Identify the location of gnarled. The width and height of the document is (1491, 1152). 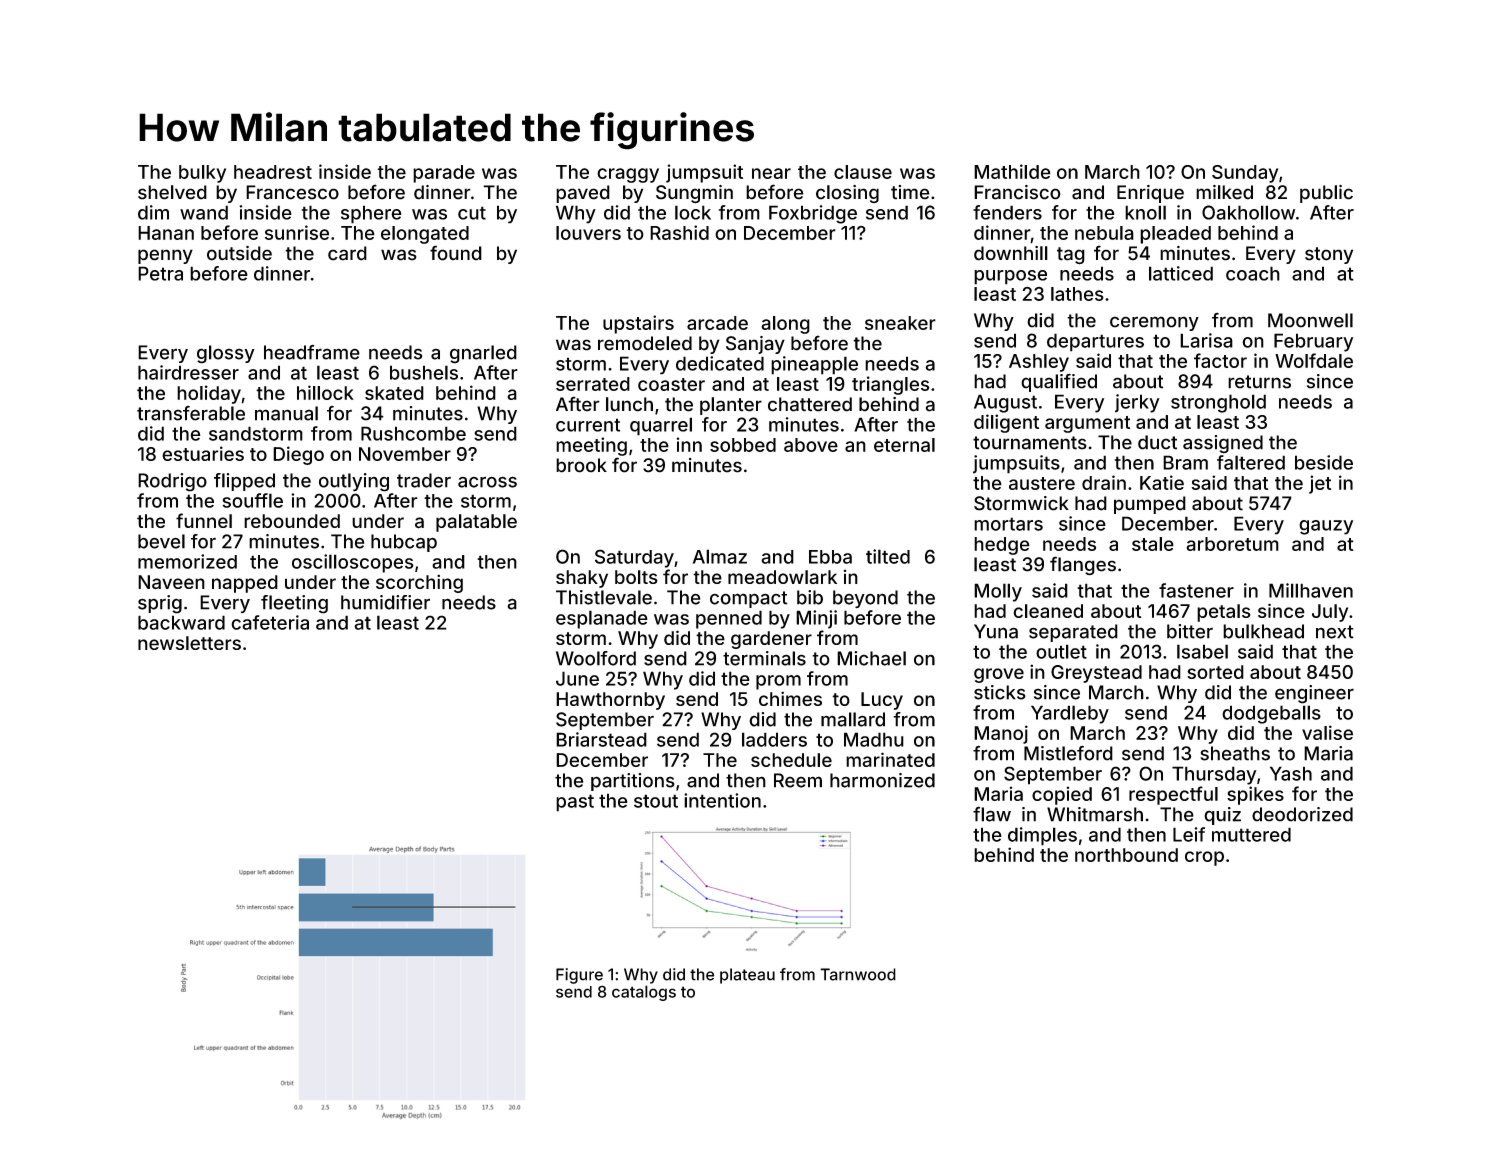
(483, 354).
